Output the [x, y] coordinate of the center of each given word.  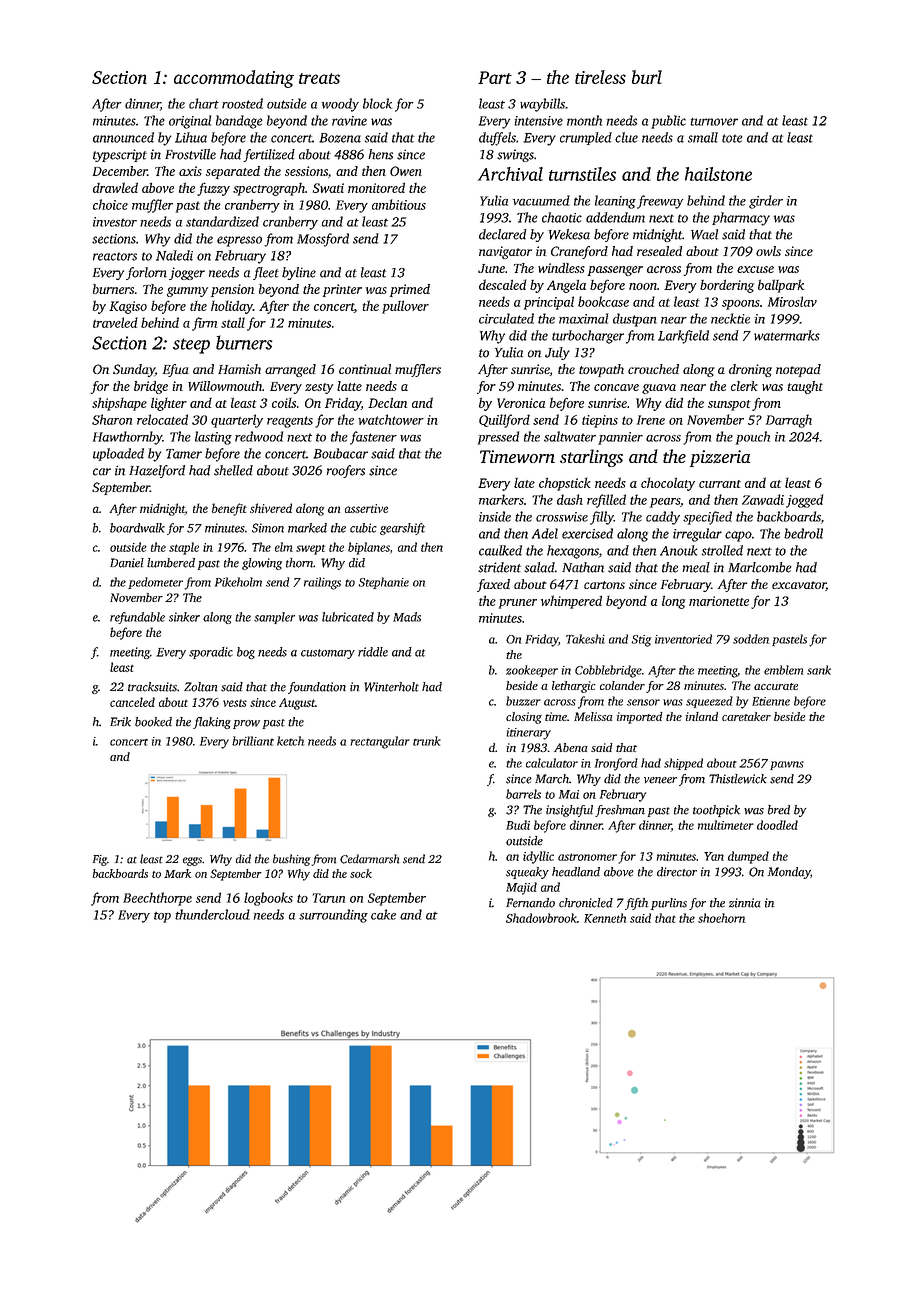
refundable [137, 618]
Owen [406, 171]
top [162, 917]
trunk [427, 741]
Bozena [340, 138]
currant [720, 484]
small [703, 137]
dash [570, 499]
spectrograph [269, 189]
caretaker [746, 716]
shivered [271, 508]
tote [732, 138]
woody [340, 105]
